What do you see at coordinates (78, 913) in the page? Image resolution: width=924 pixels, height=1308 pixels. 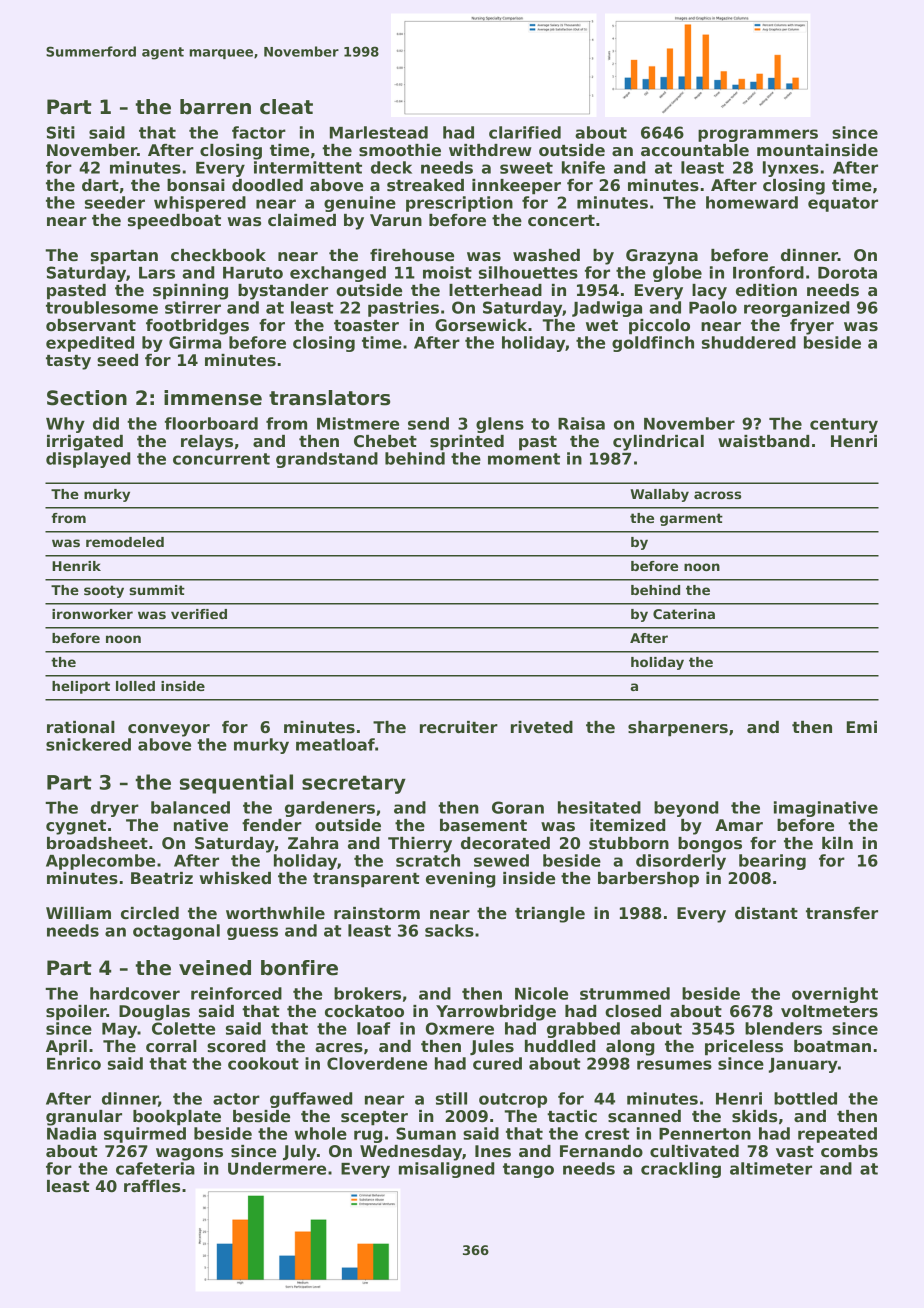 I see `William` at bounding box center [78, 913].
